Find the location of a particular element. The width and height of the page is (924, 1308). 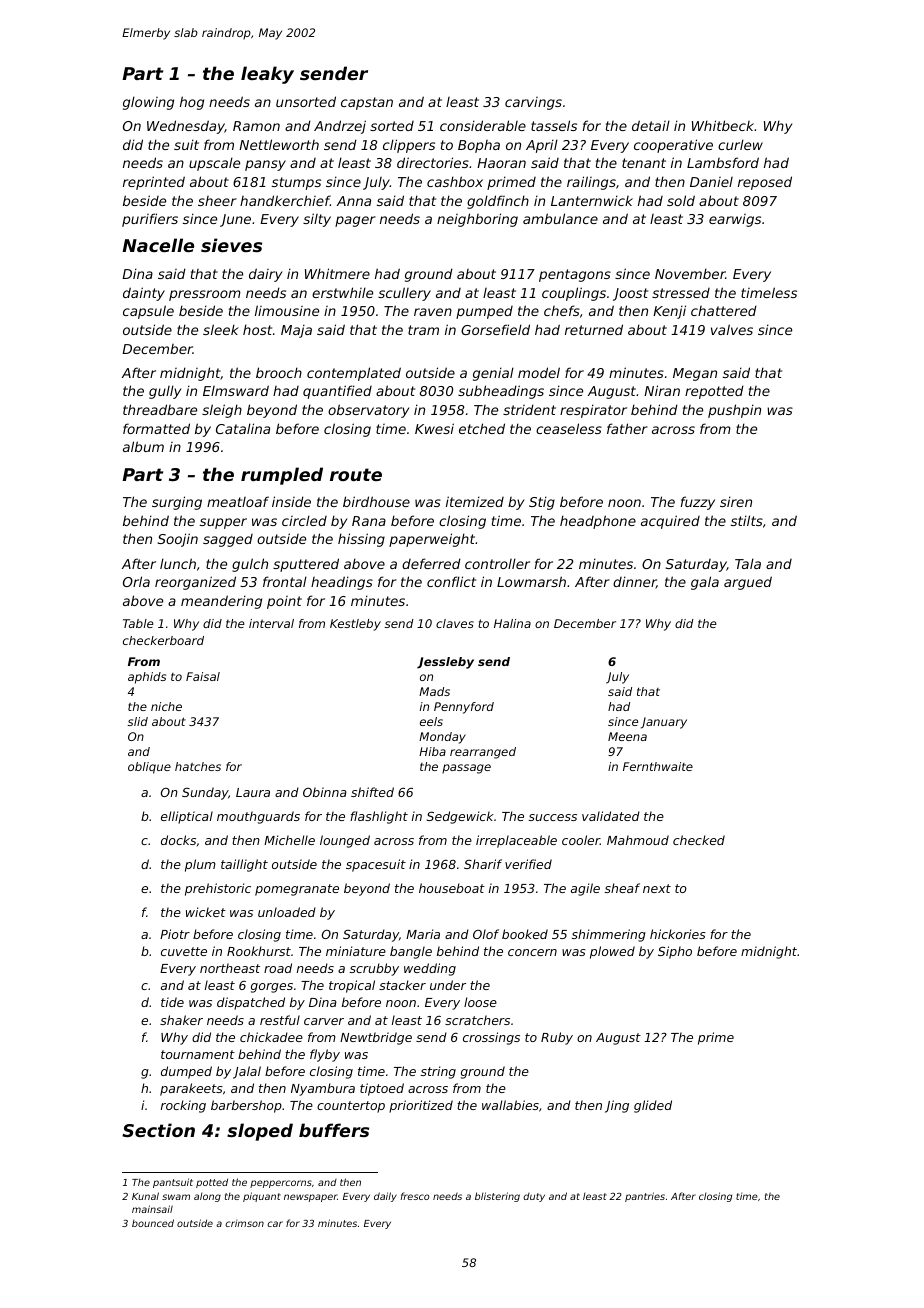

crimson is located at coordinates (245, 1223).
